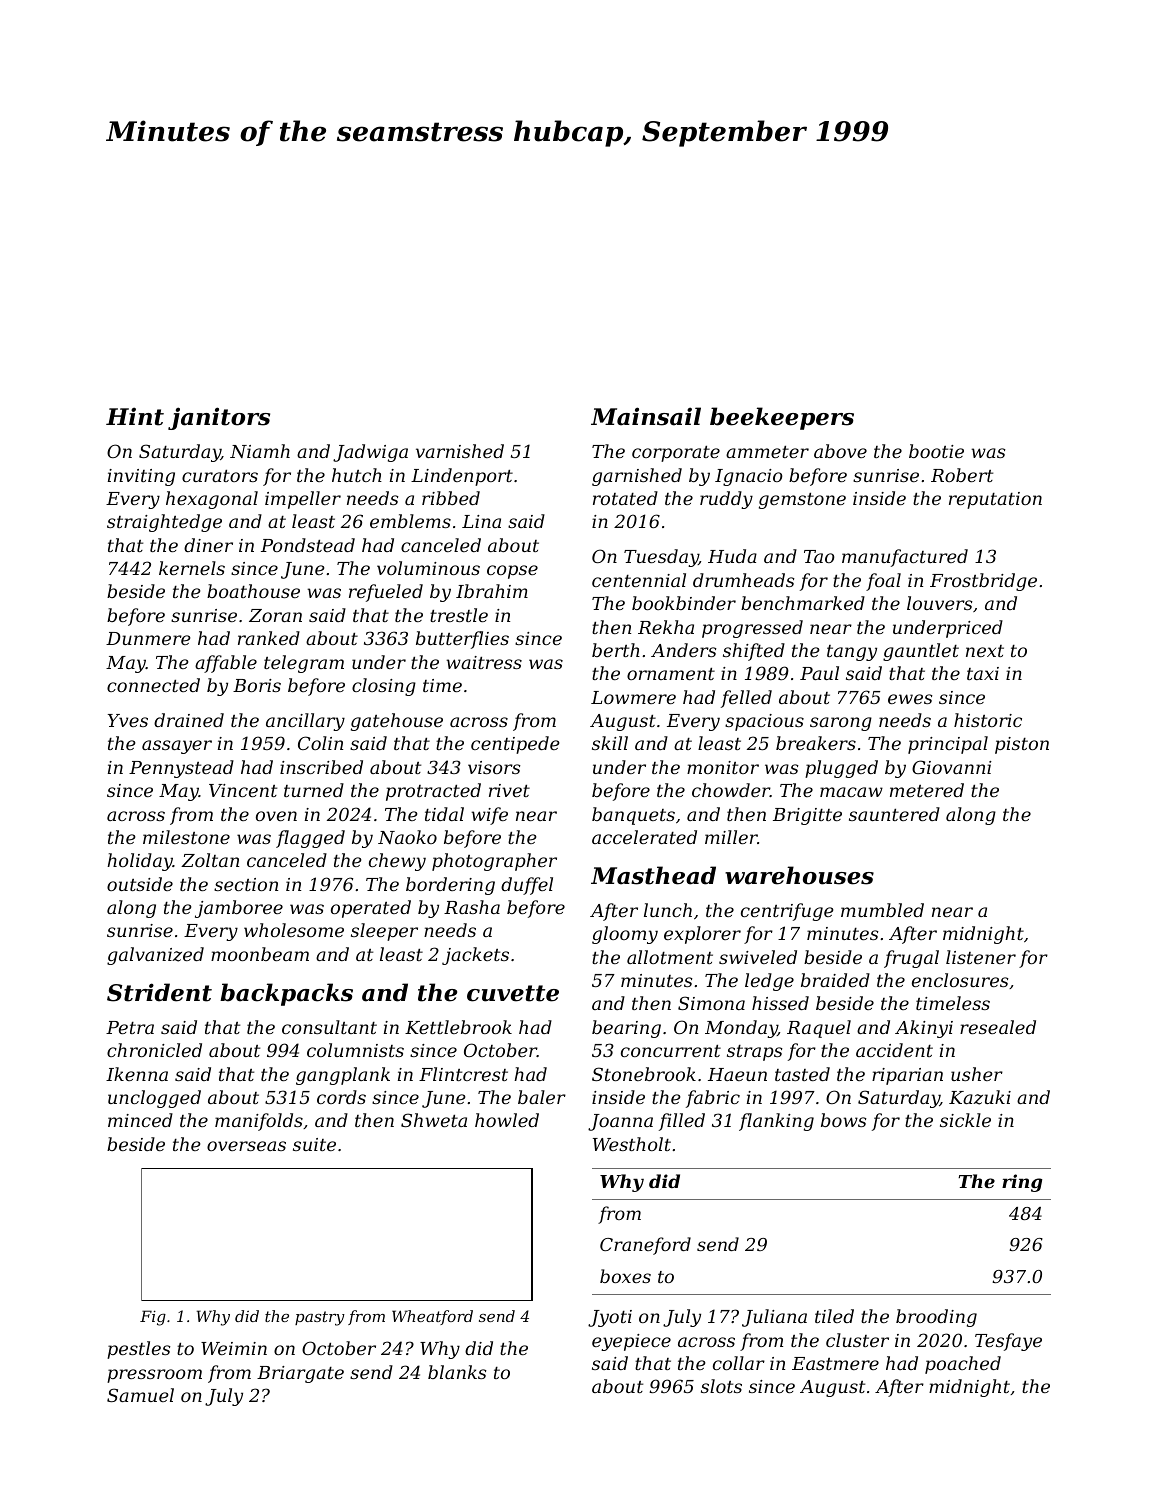 The height and width of the page is (1499, 1158). What do you see at coordinates (135, 416) in the page?
I see `Hint` at bounding box center [135, 416].
